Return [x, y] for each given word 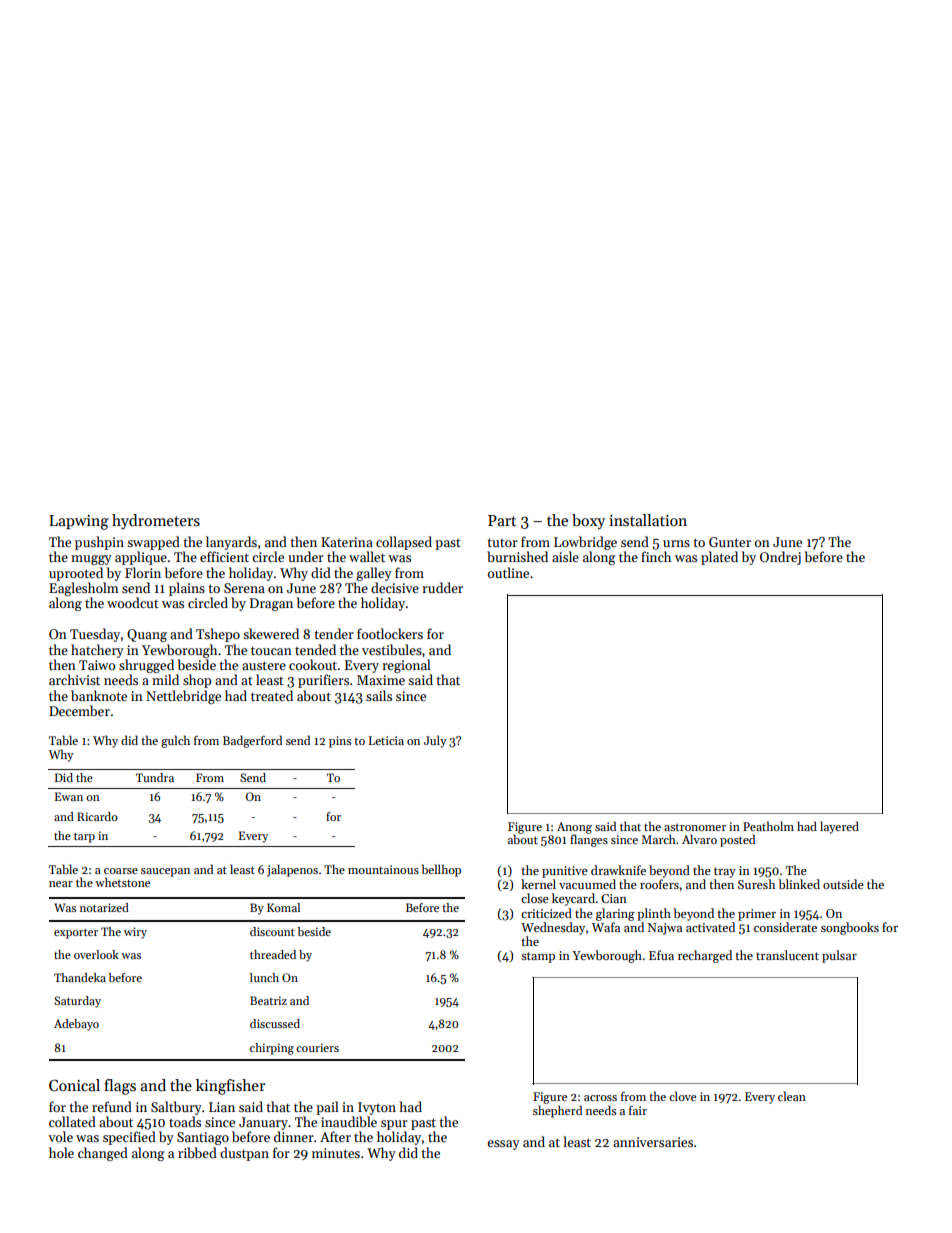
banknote [99, 695]
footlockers [390, 633]
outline [508, 572]
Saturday [77, 1002]
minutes [336, 1153]
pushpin [99, 543]
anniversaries [653, 1142]
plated [719, 558]
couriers [317, 1047]
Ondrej [780, 558]
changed [103, 1154]
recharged [705, 956]
